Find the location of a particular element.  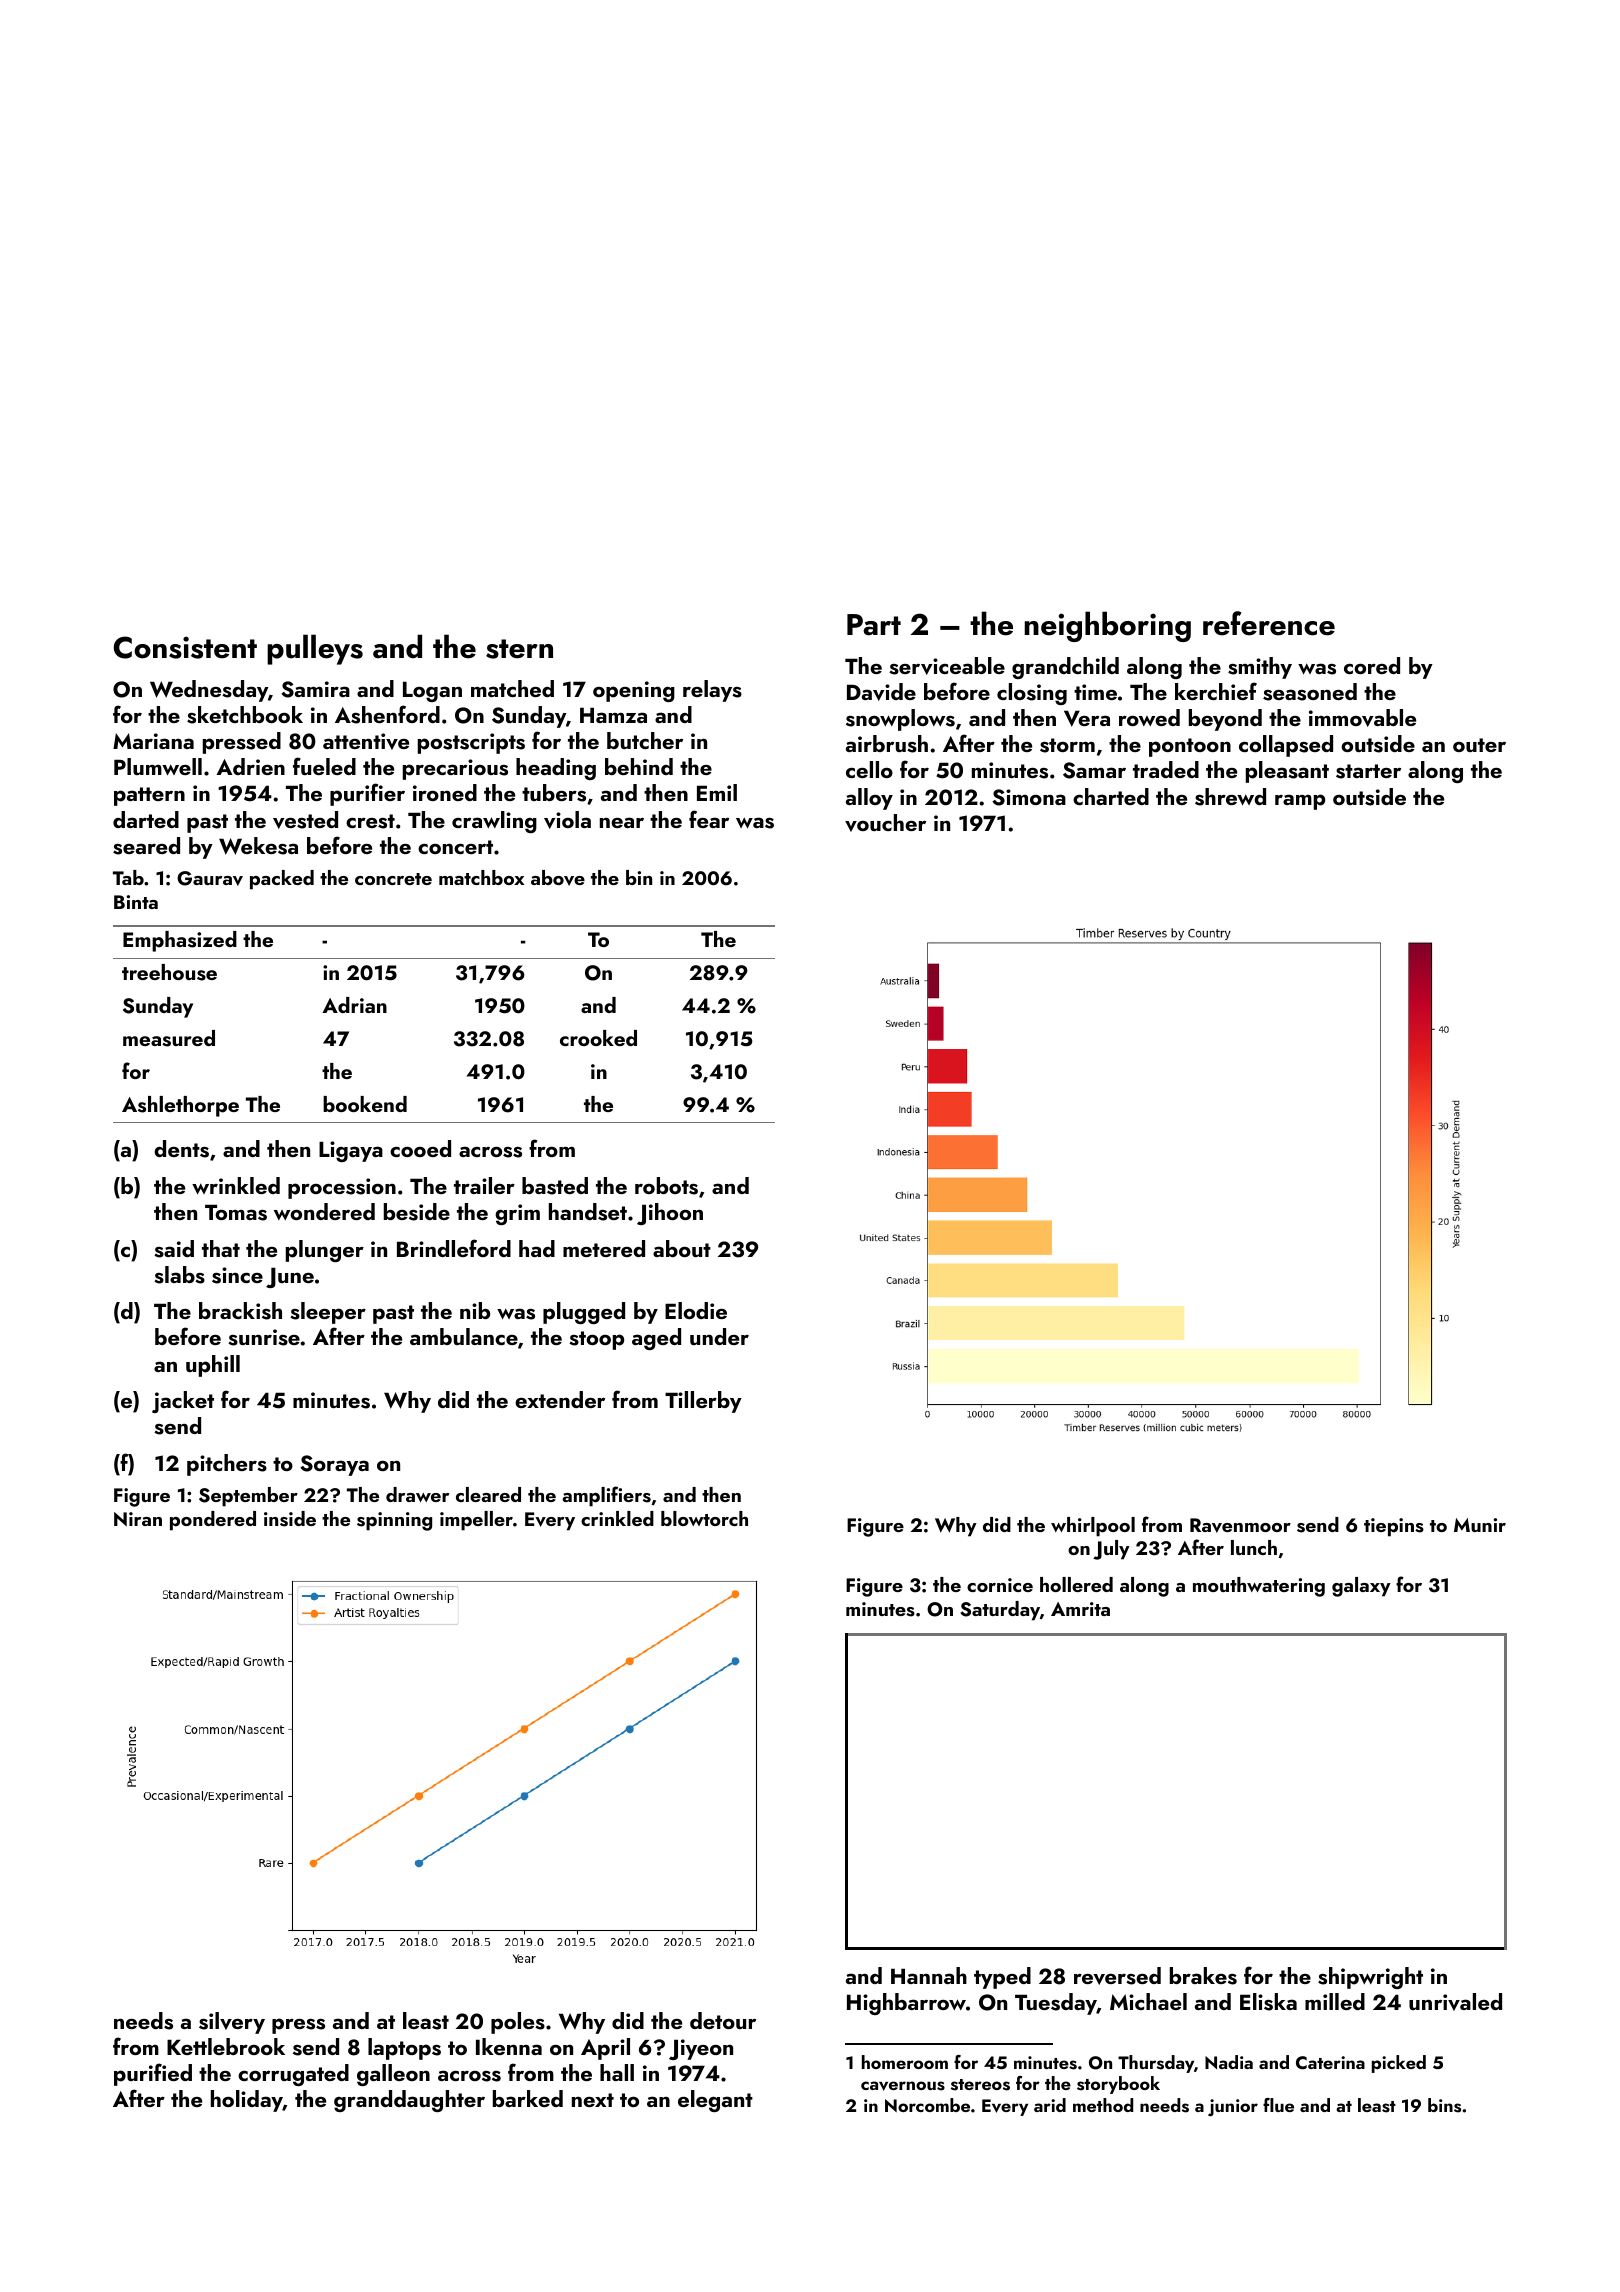

said is located at coordinates (174, 1249).
